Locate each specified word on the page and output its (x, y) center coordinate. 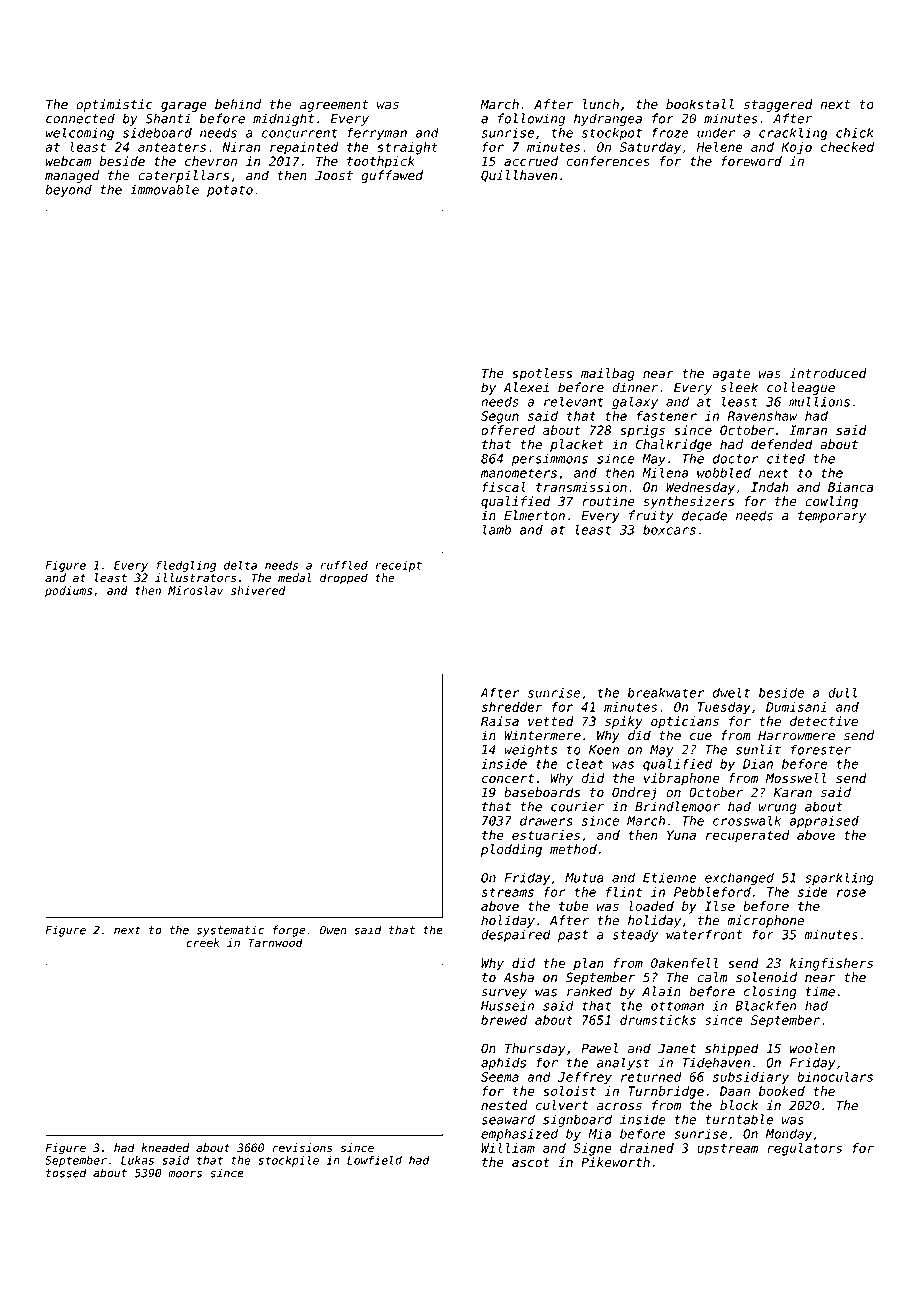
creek (203, 943)
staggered (778, 105)
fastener (667, 416)
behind (238, 104)
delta (240, 565)
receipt (398, 566)
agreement (334, 106)
